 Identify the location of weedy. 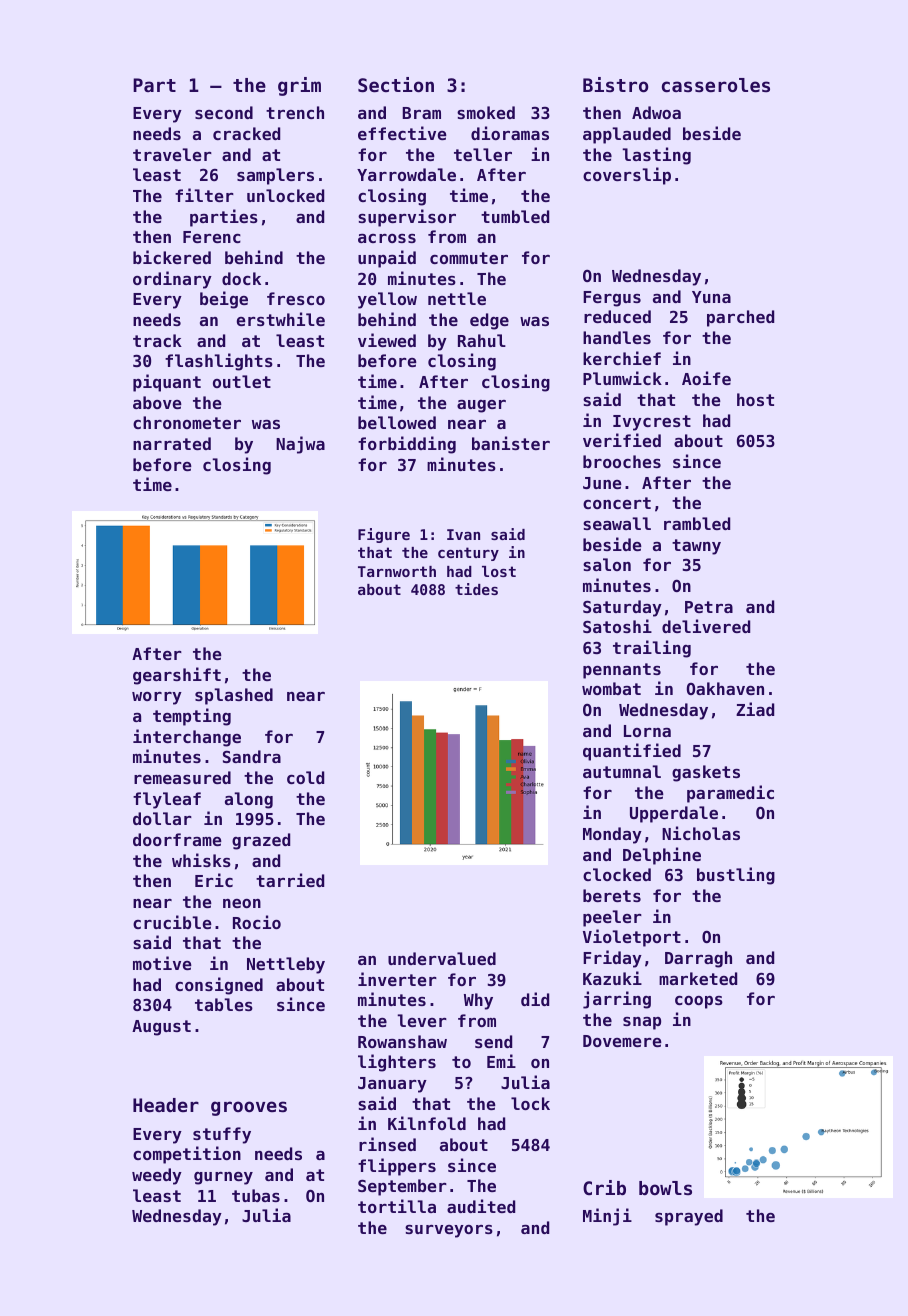
(157, 1176).
